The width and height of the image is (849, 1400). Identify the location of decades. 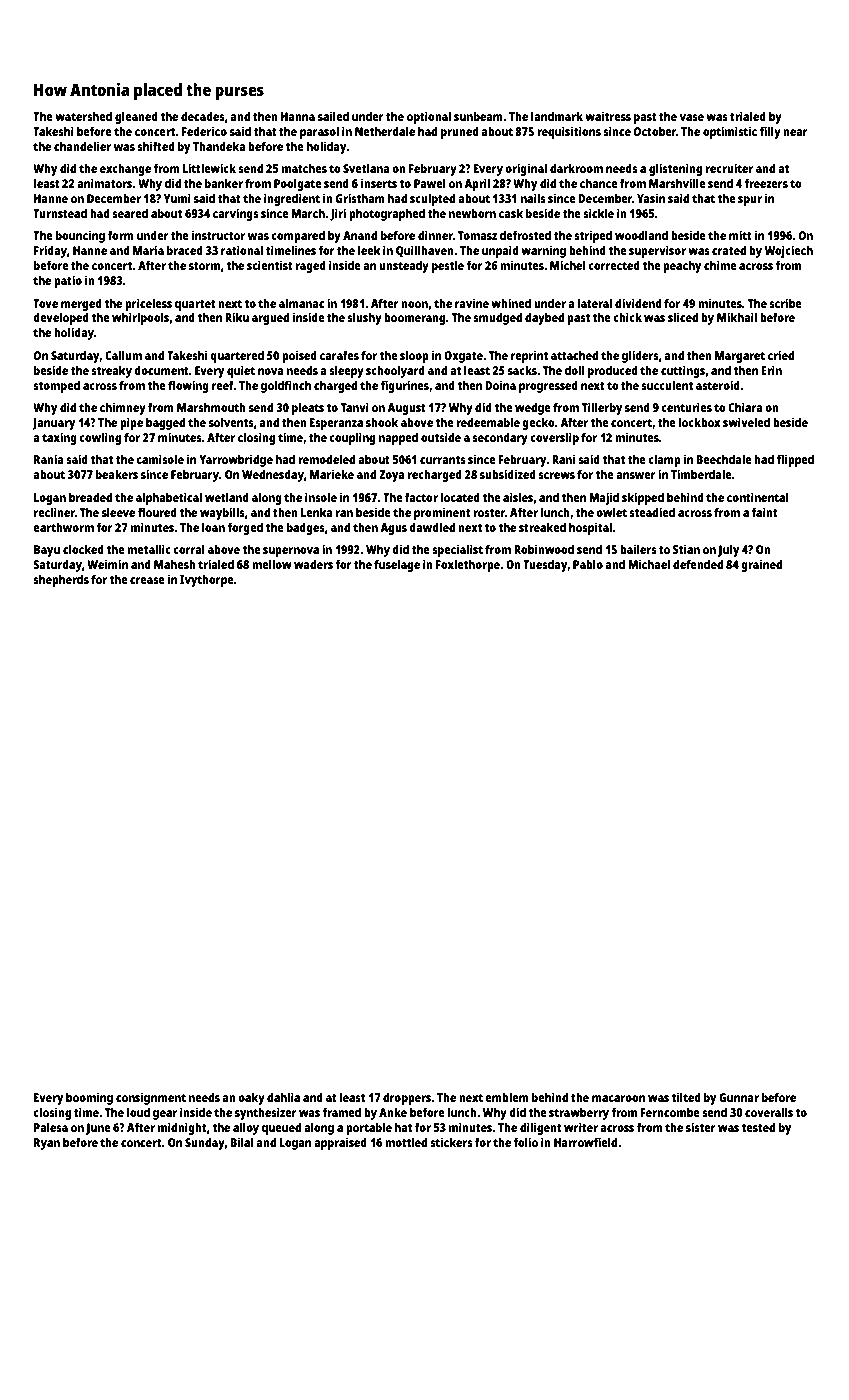
(203, 116).
